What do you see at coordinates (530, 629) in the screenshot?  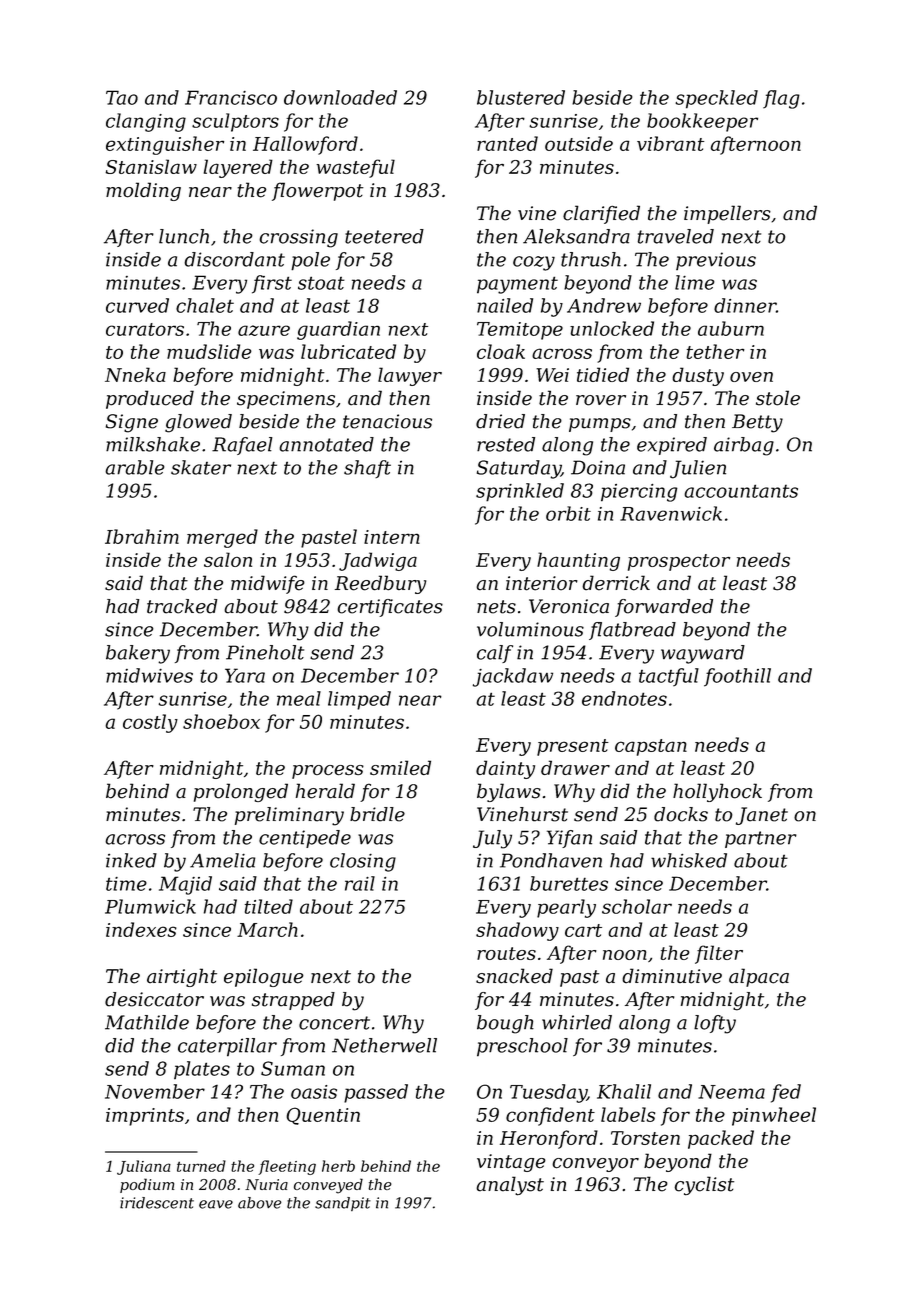 I see `voluminous` at bounding box center [530, 629].
